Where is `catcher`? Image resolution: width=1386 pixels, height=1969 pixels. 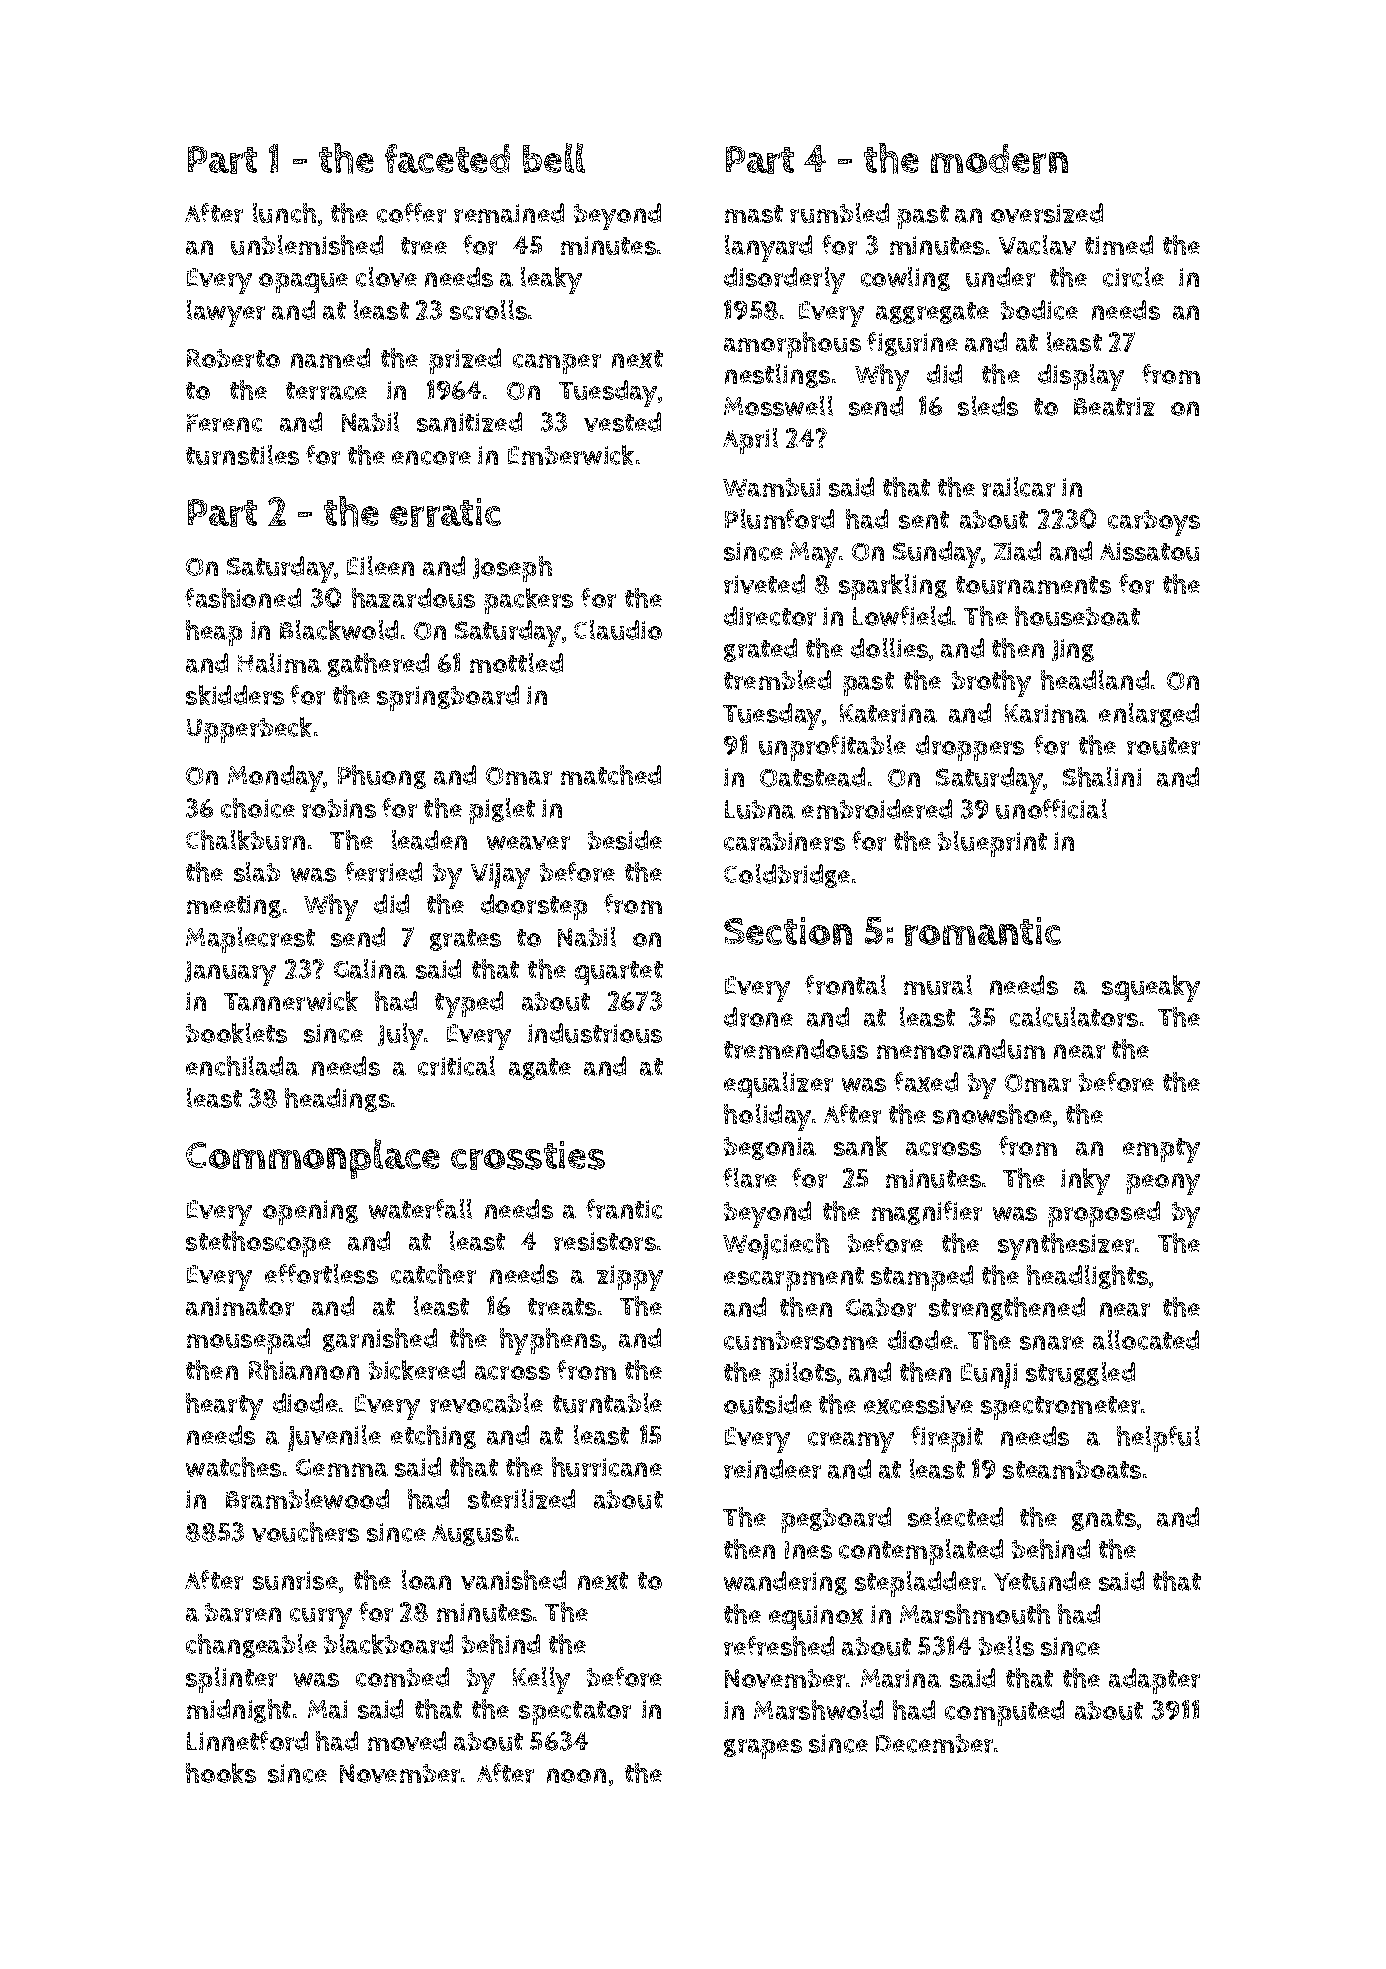 catcher is located at coordinates (433, 1274).
